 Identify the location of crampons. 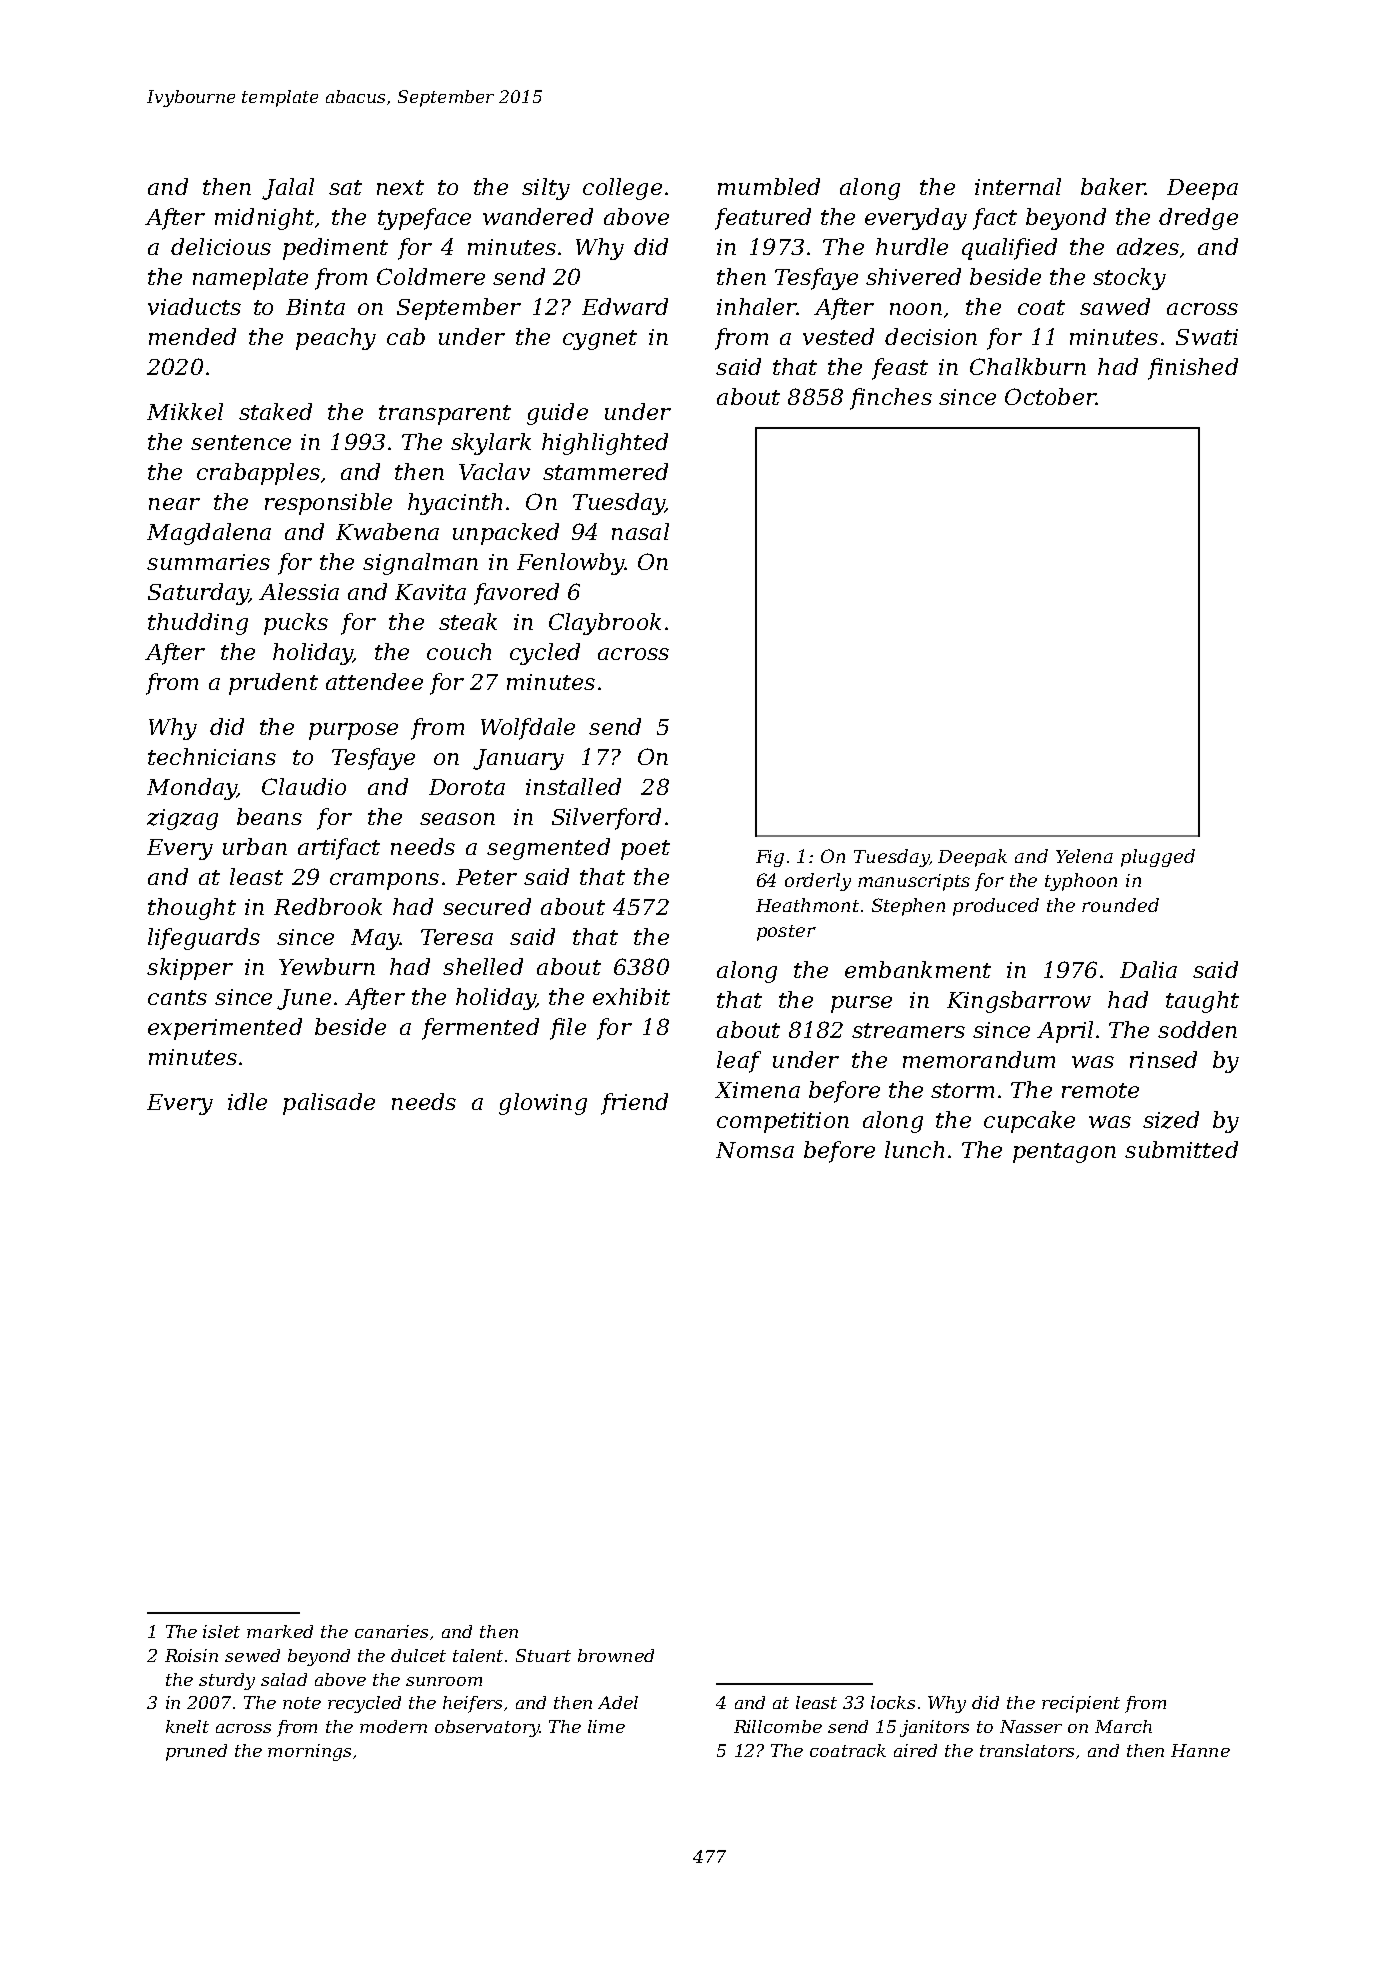
(384, 881).
